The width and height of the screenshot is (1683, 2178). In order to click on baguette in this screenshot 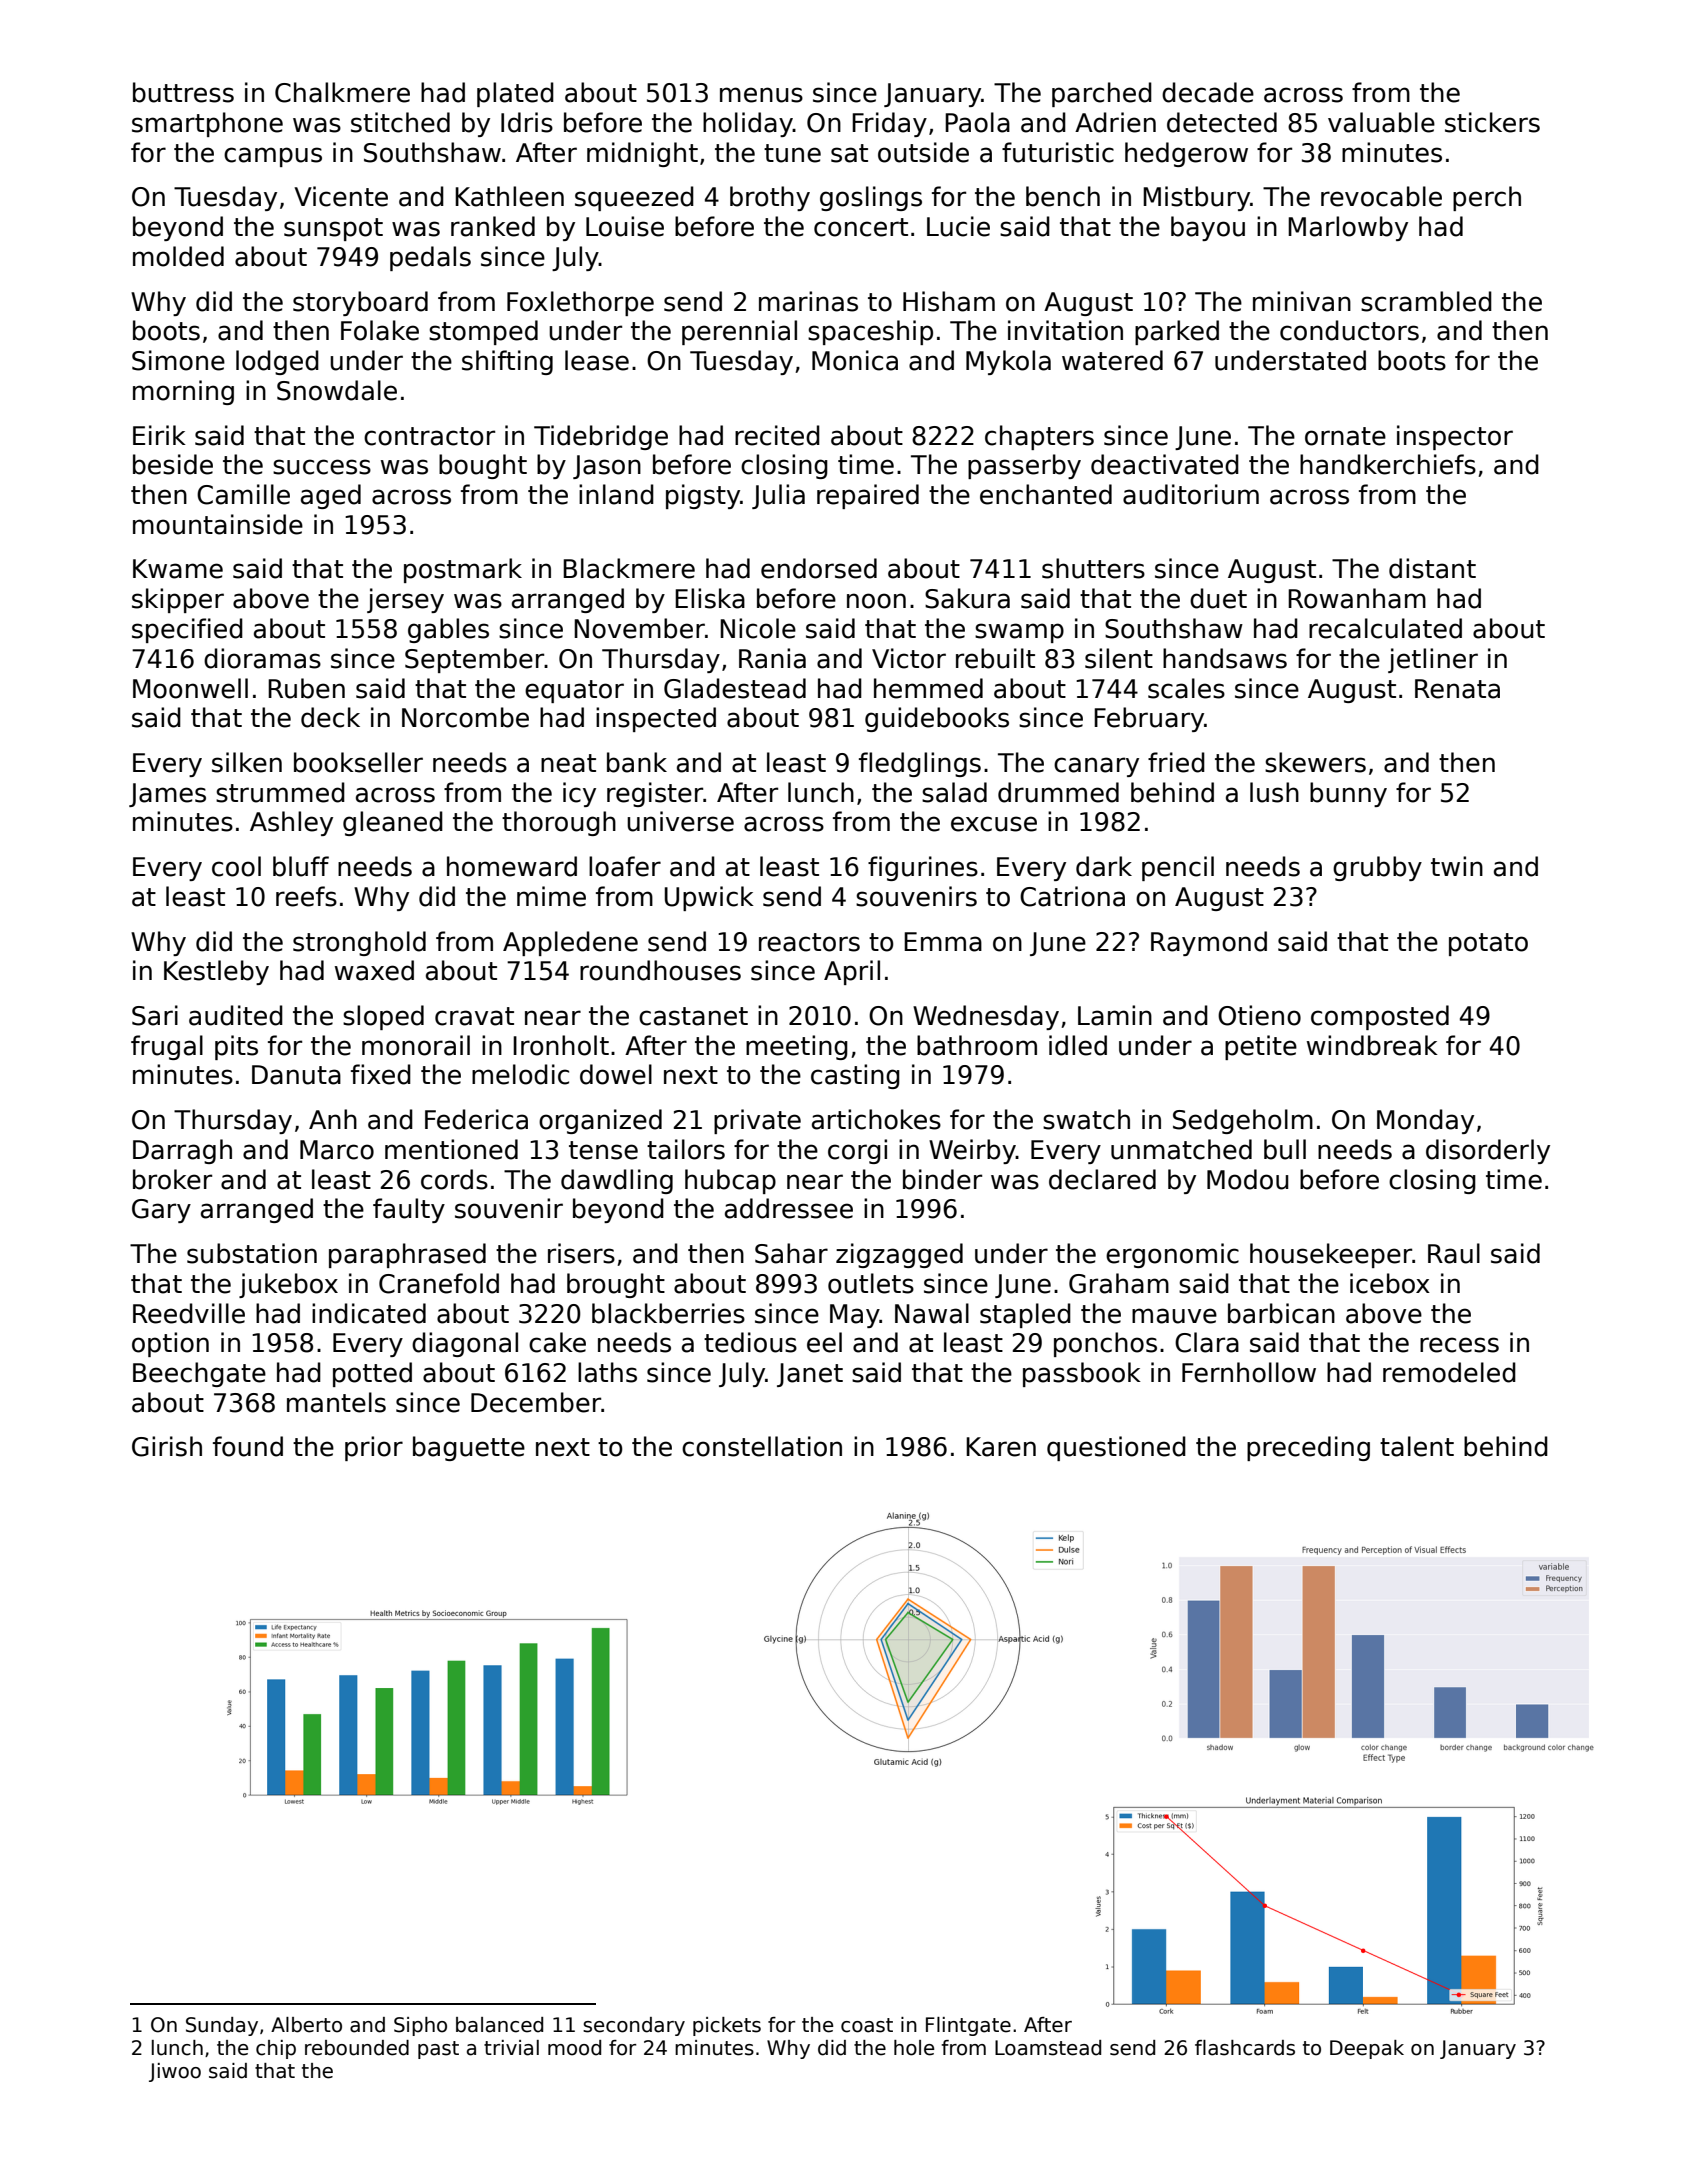, I will do `click(469, 1448)`.
